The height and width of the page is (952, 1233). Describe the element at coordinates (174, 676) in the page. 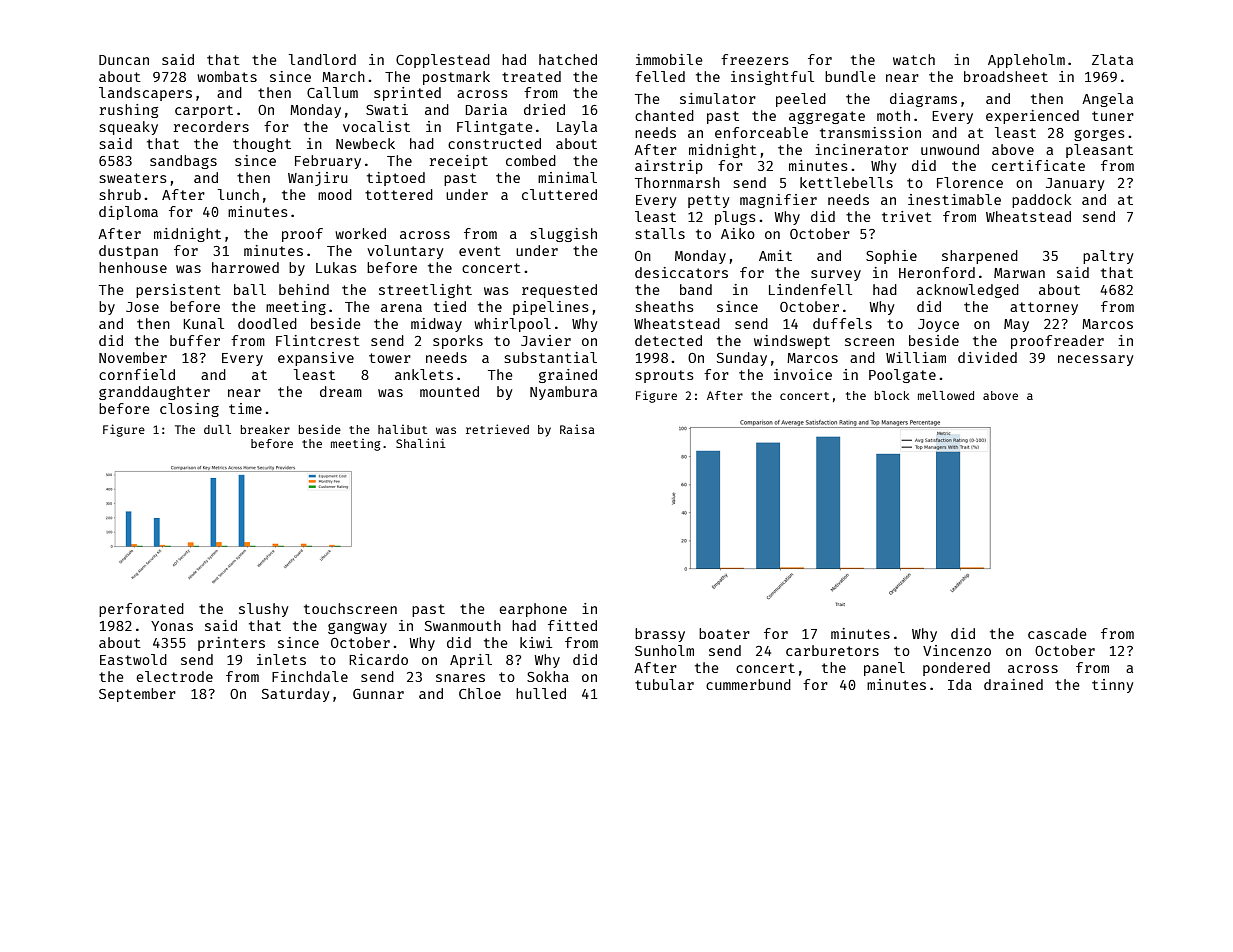

I see `electrode` at that location.
